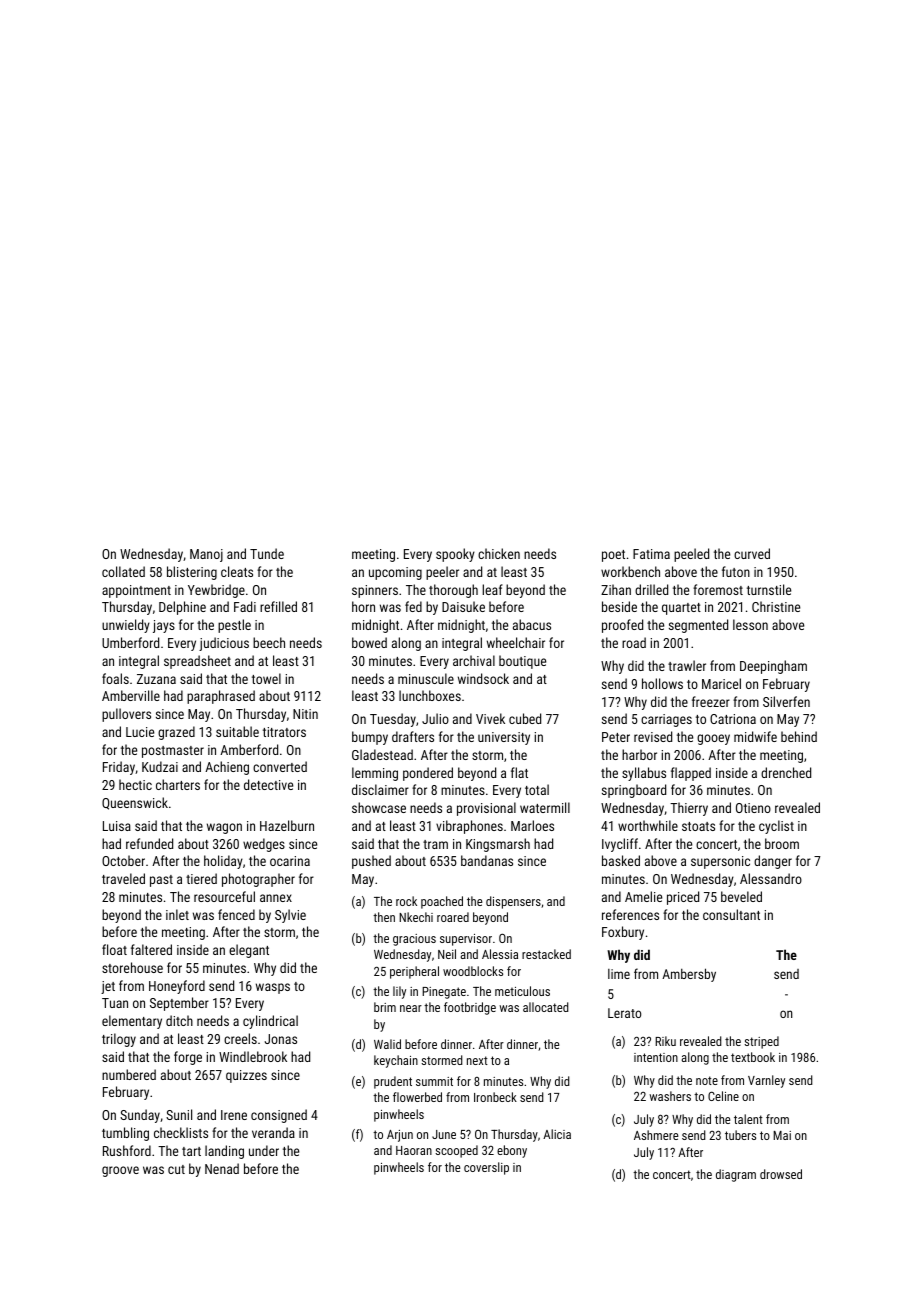  I want to click on freezer, so click(711, 701).
